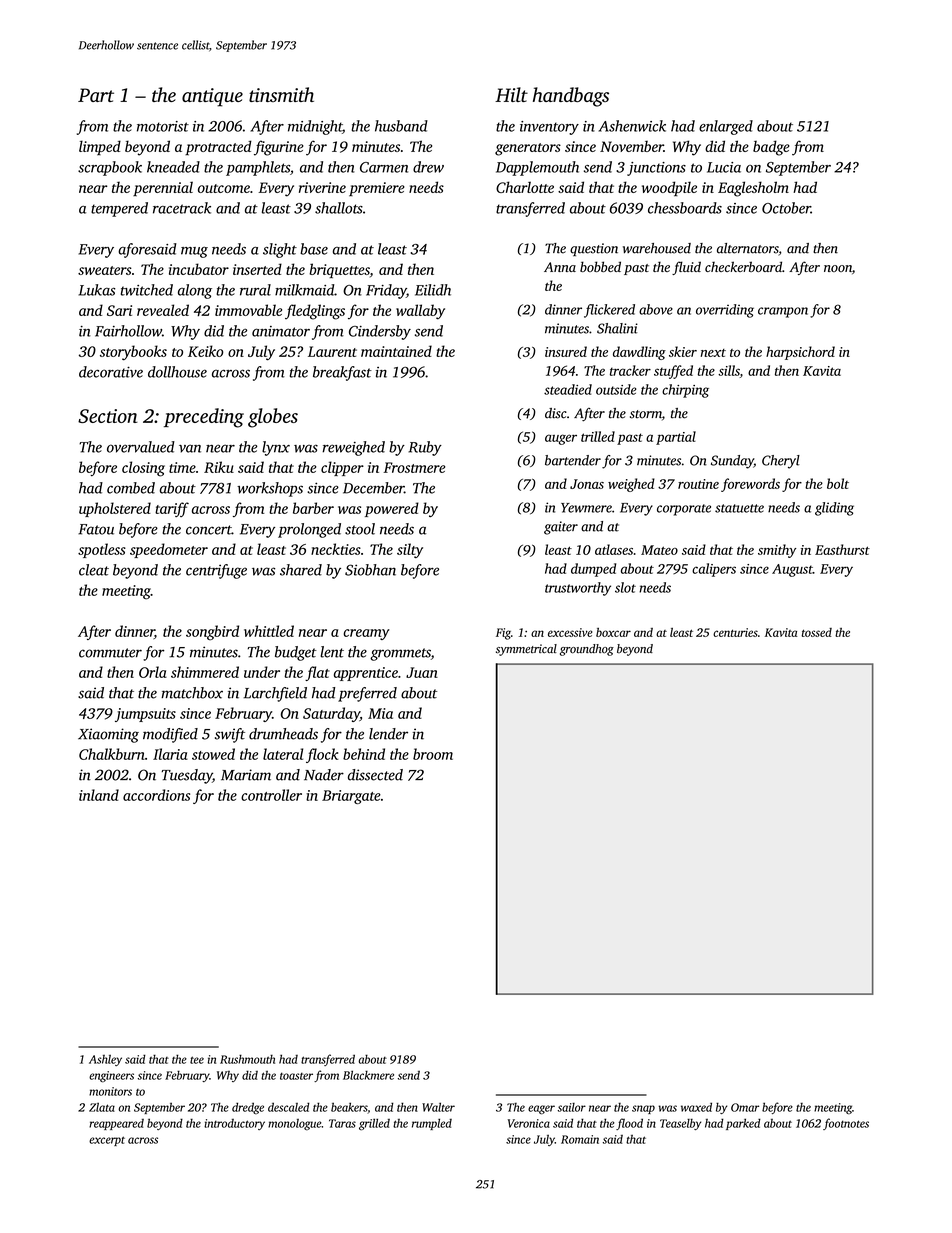  Describe the element at coordinates (194, 252) in the screenshot. I see `mug` at that location.
